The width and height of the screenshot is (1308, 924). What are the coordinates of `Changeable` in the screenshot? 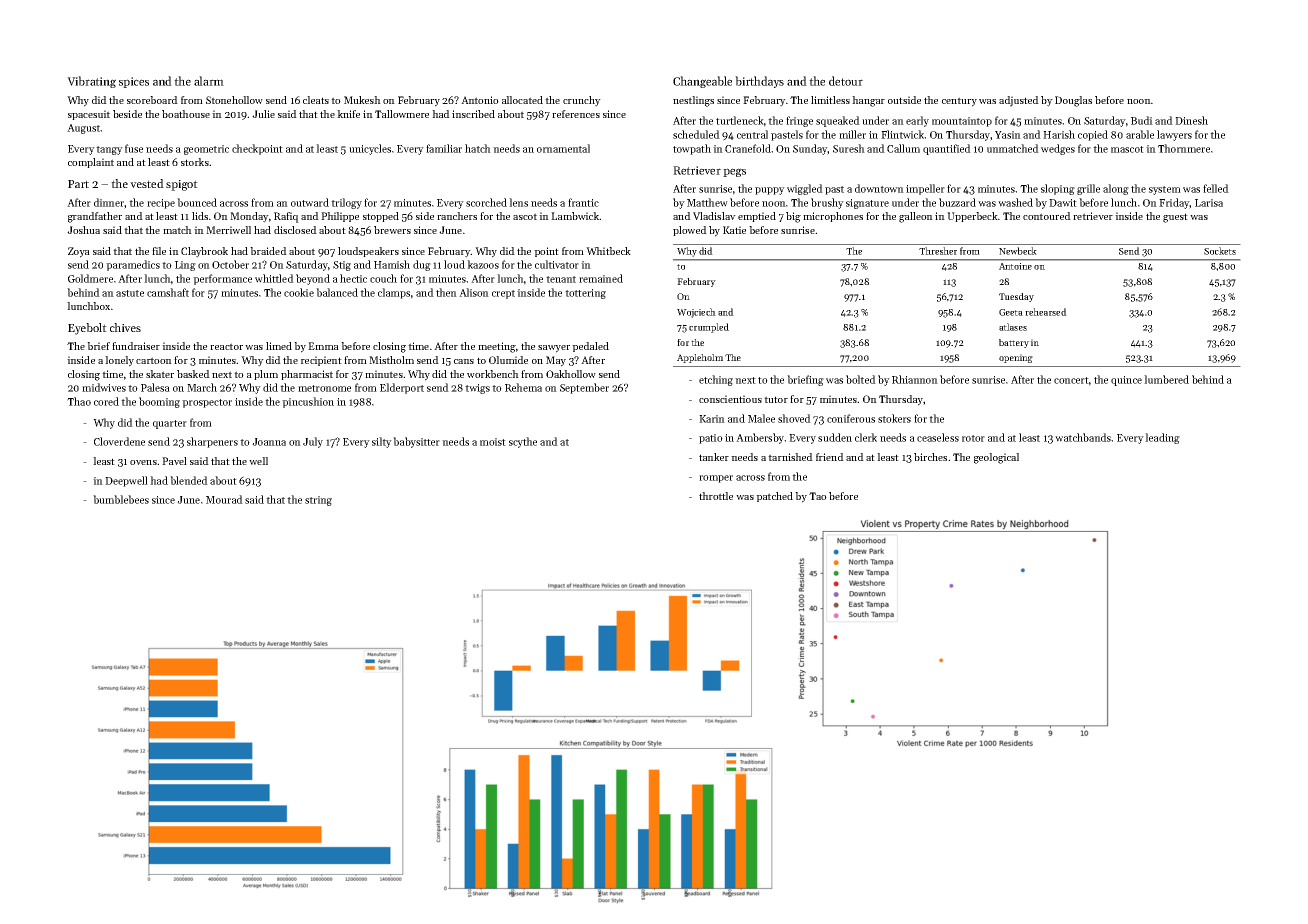 It's located at (702, 82).
